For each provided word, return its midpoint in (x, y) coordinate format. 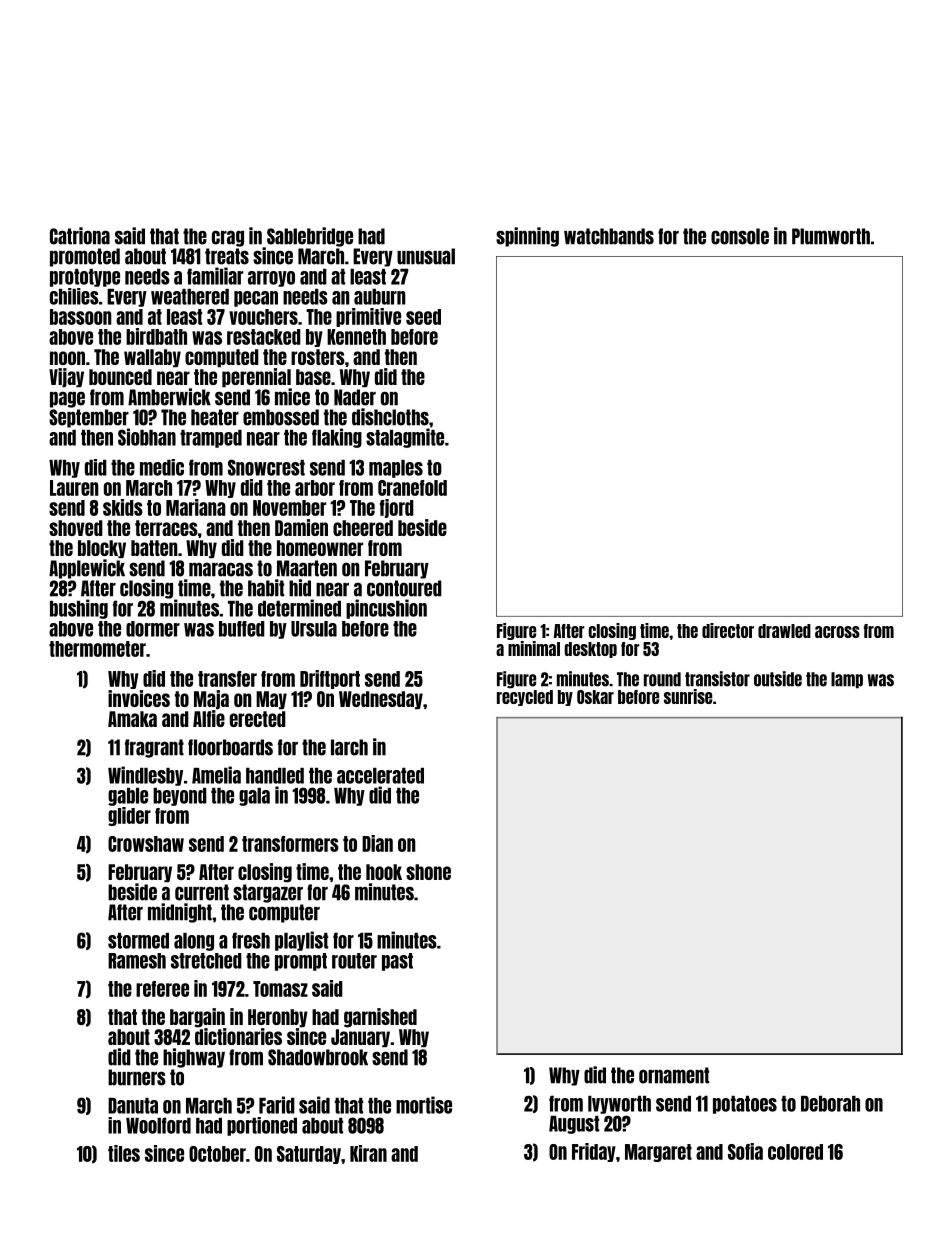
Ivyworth (619, 1105)
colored (795, 1152)
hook (384, 872)
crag (228, 238)
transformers (290, 844)
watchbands (609, 236)
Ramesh (137, 961)
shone (428, 872)
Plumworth (831, 236)
